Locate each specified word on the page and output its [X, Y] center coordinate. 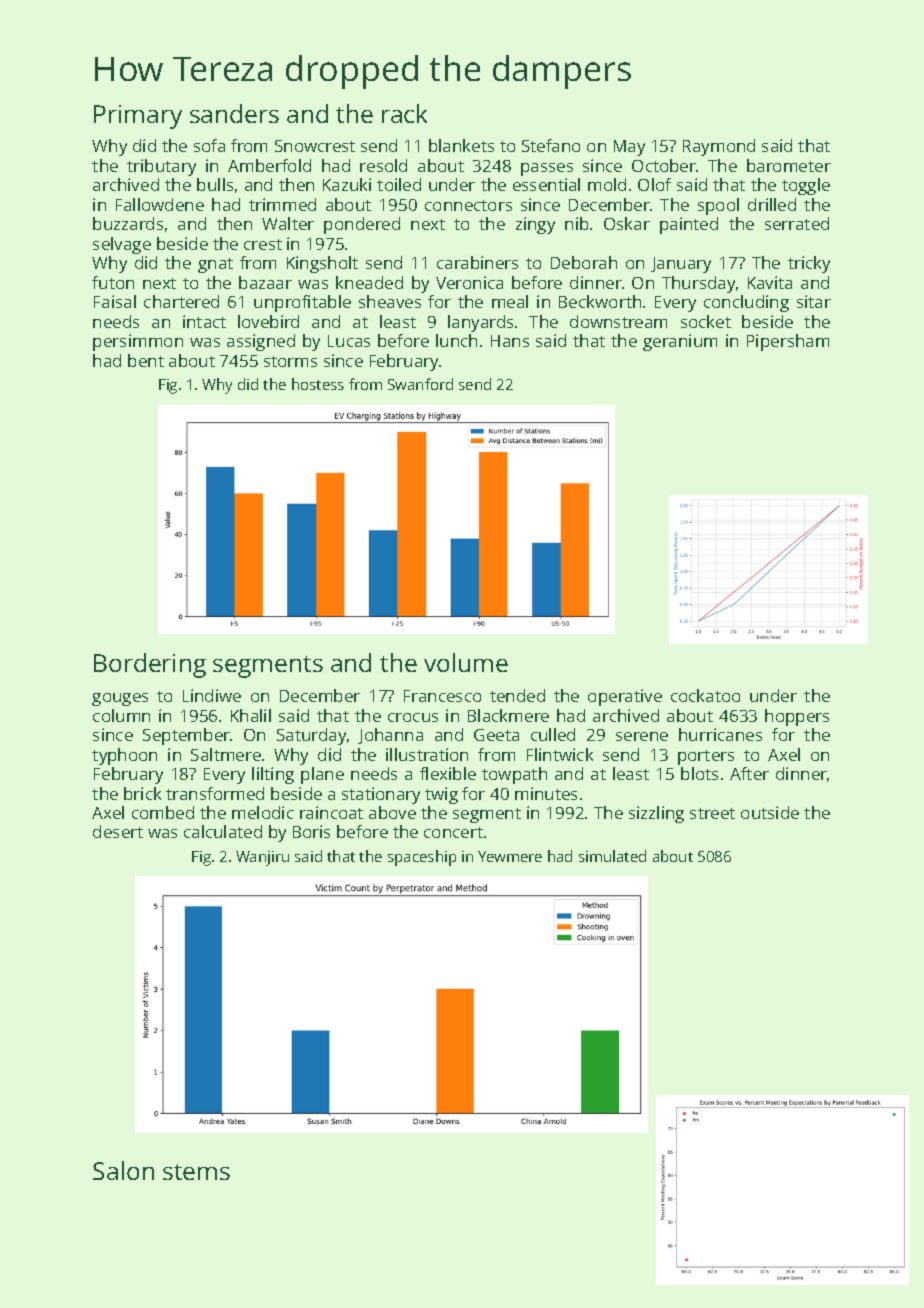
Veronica [469, 282]
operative [625, 697]
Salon [123, 1170]
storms [290, 361]
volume [466, 662]
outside [770, 812]
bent [146, 360]
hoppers [797, 717]
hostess [318, 384]
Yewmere [510, 856]
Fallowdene [160, 204]
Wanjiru [262, 858]
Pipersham [788, 342]
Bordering [150, 665]
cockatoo [705, 695]
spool [718, 206]
